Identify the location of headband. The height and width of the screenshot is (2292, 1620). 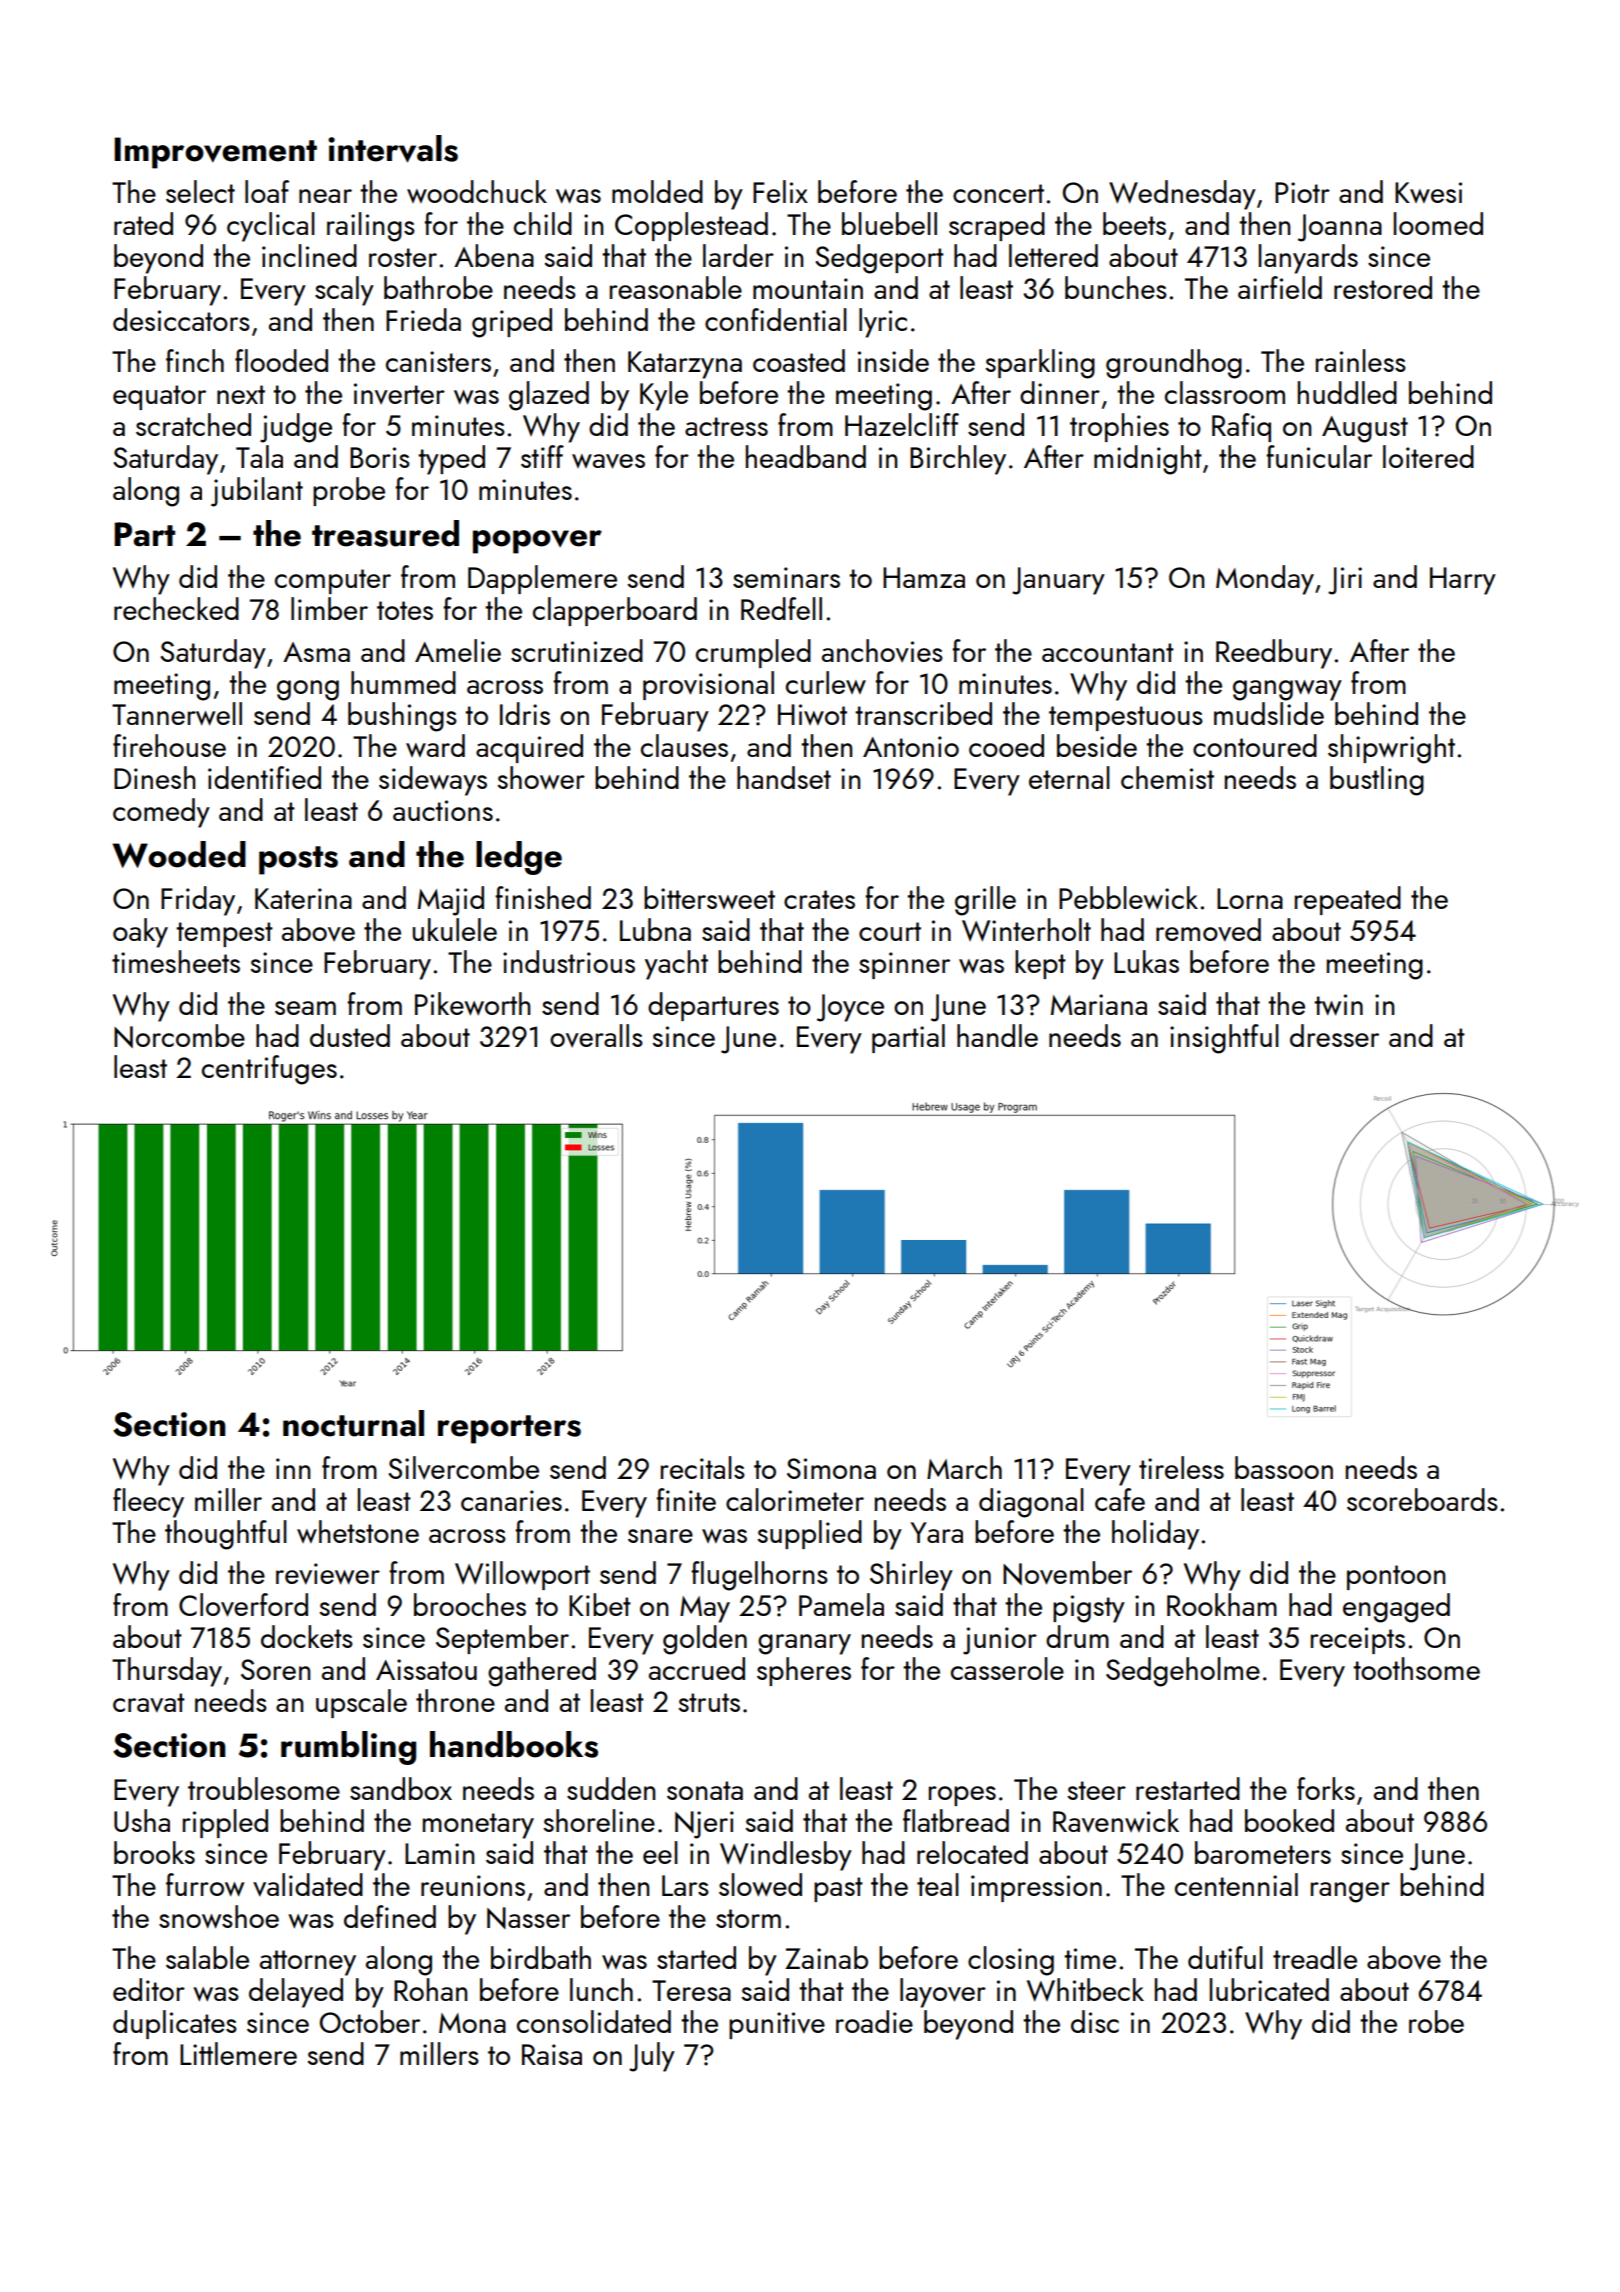
(806, 456).
